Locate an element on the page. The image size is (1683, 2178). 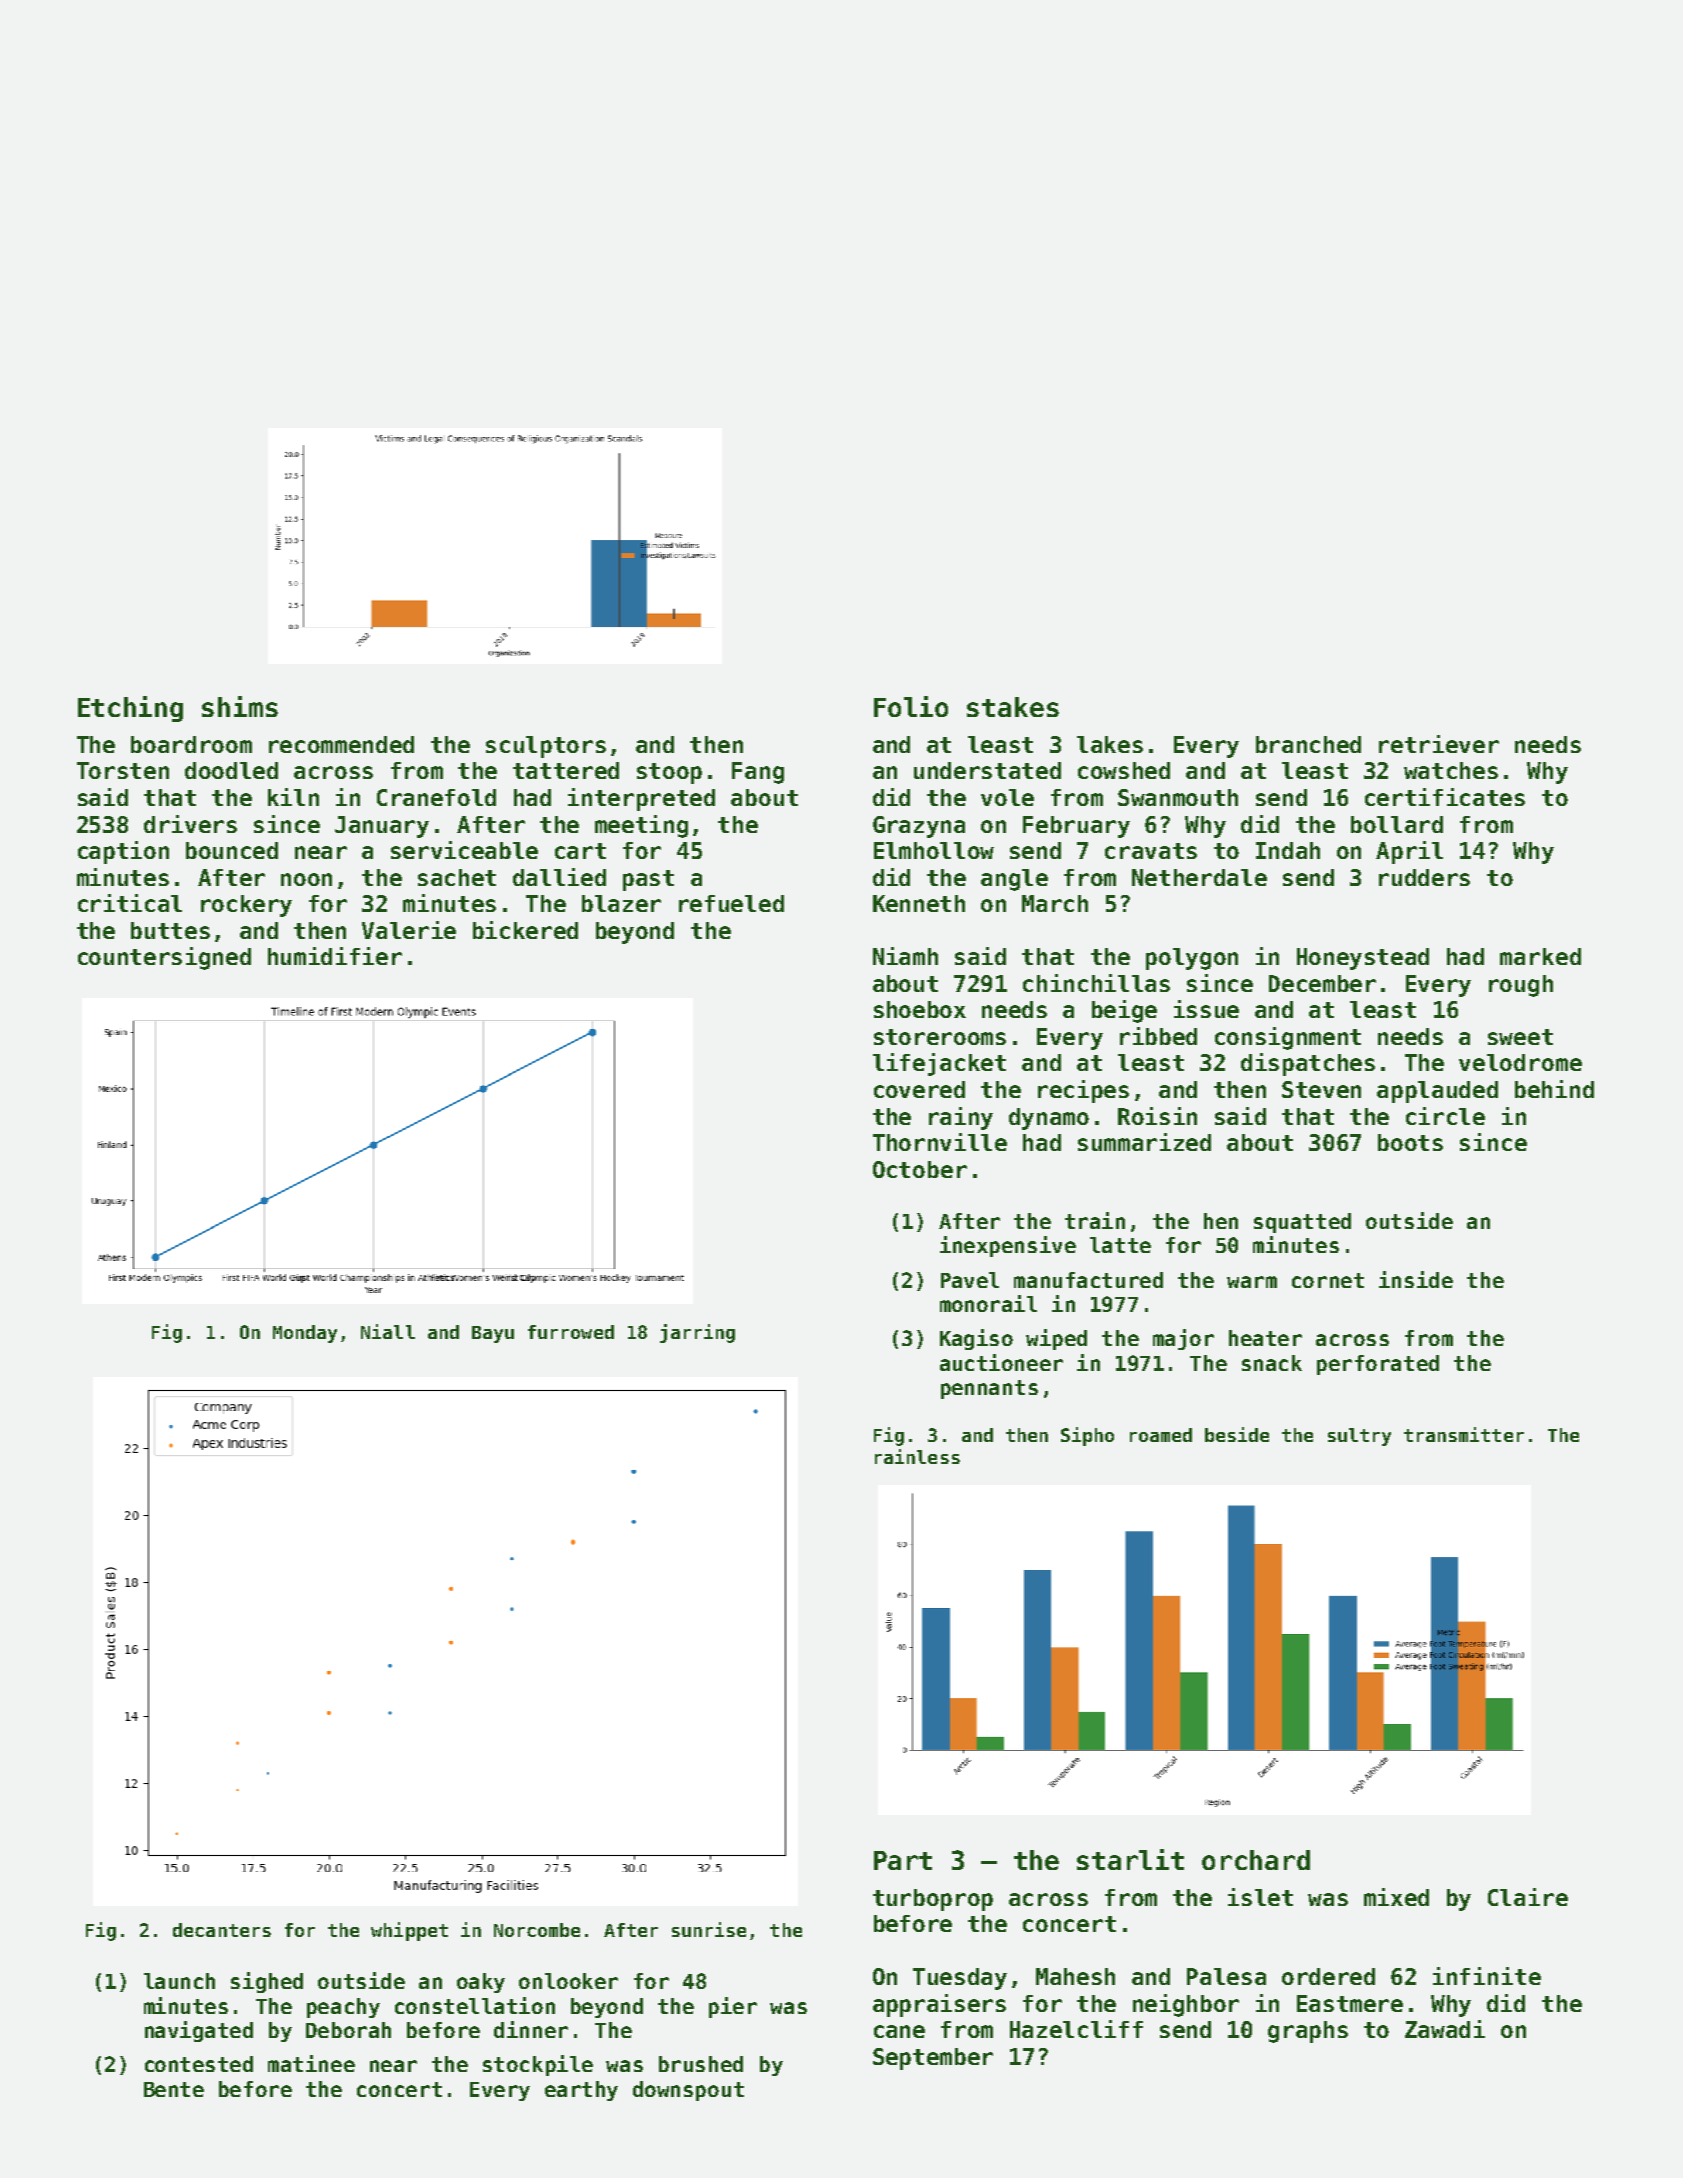
downspout is located at coordinates (688, 2091).
